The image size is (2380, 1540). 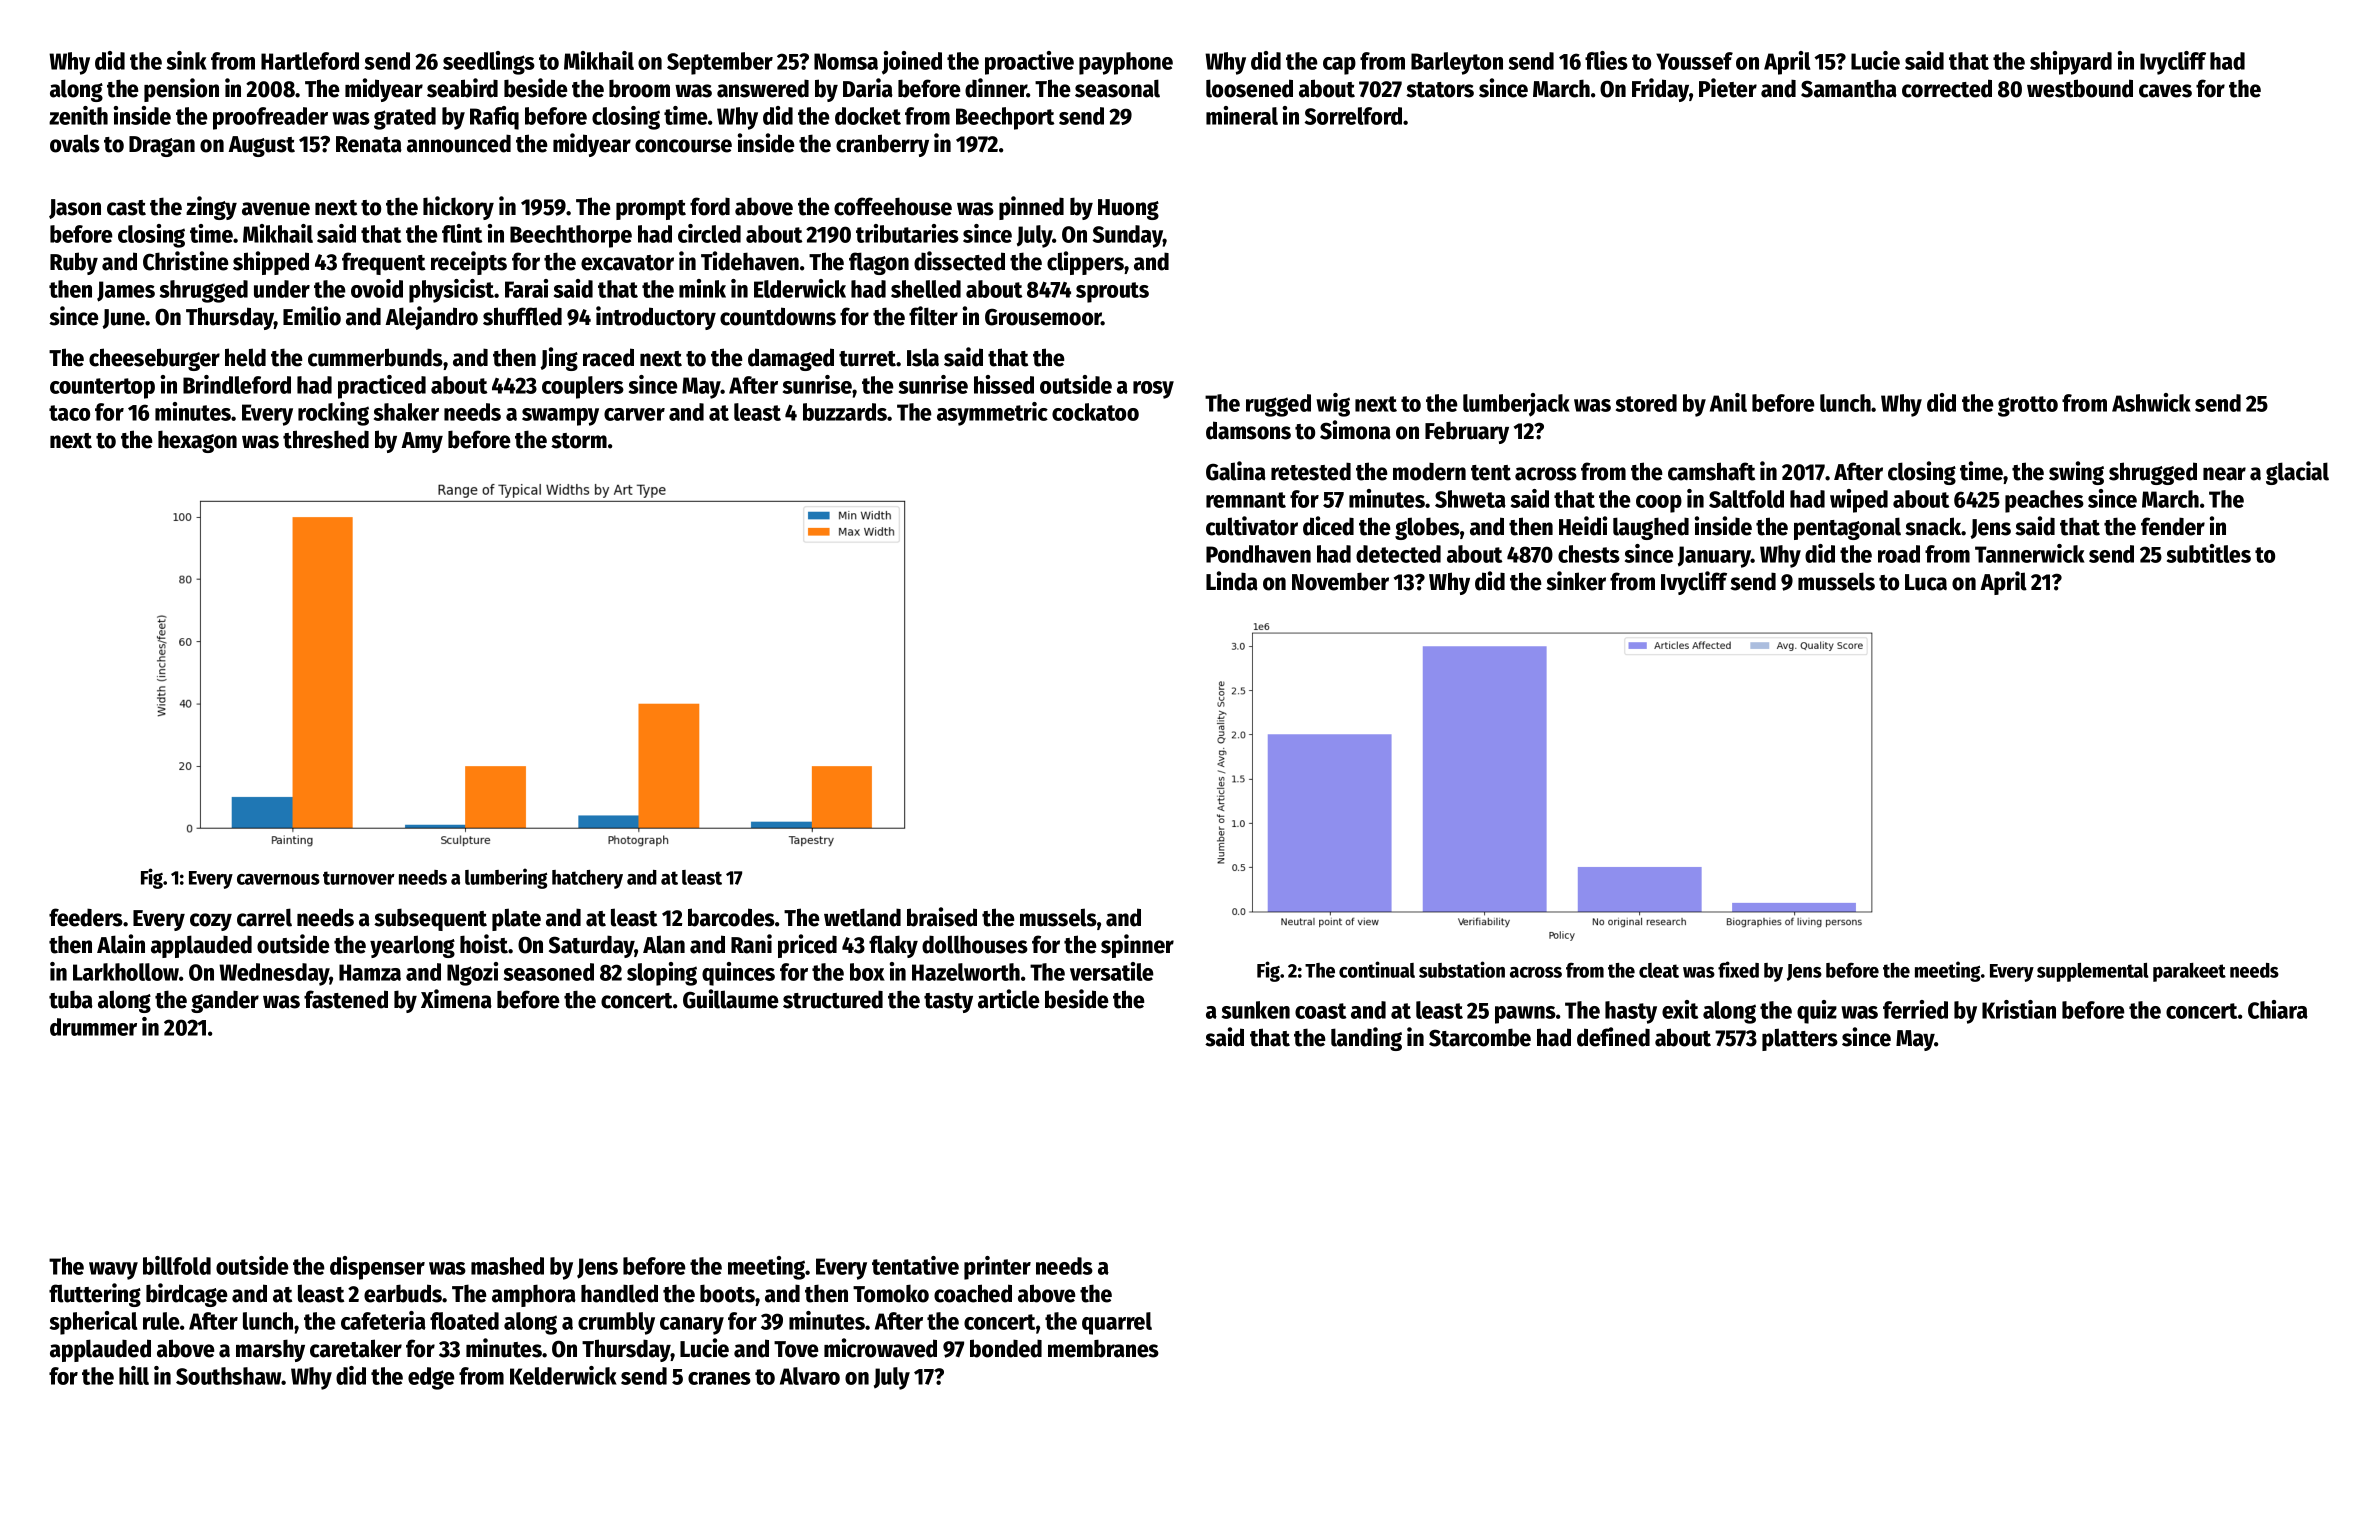 What do you see at coordinates (1429, 471) in the page?
I see `modern` at bounding box center [1429, 471].
